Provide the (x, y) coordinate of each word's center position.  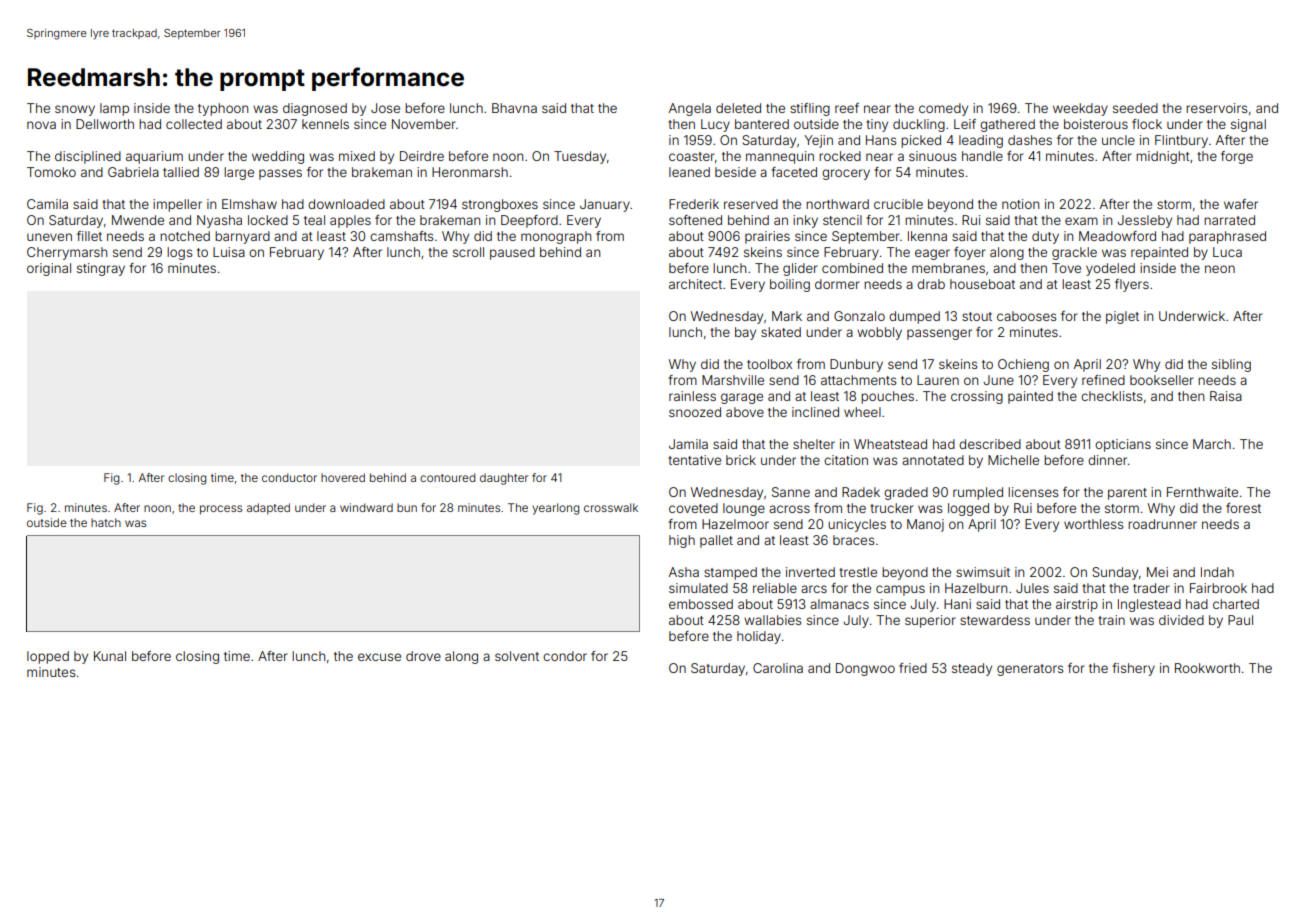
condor (565, 656)
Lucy (715, 125)
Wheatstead (890, 444)
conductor (289, 477)
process (221, 510)
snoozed (695, 412)
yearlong (555, 509)
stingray (101, 269)
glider (800, 269)
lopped (48, 657)
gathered (1007, 125)
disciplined (88, 157)
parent (1127, 494)
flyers (1132, 285)
